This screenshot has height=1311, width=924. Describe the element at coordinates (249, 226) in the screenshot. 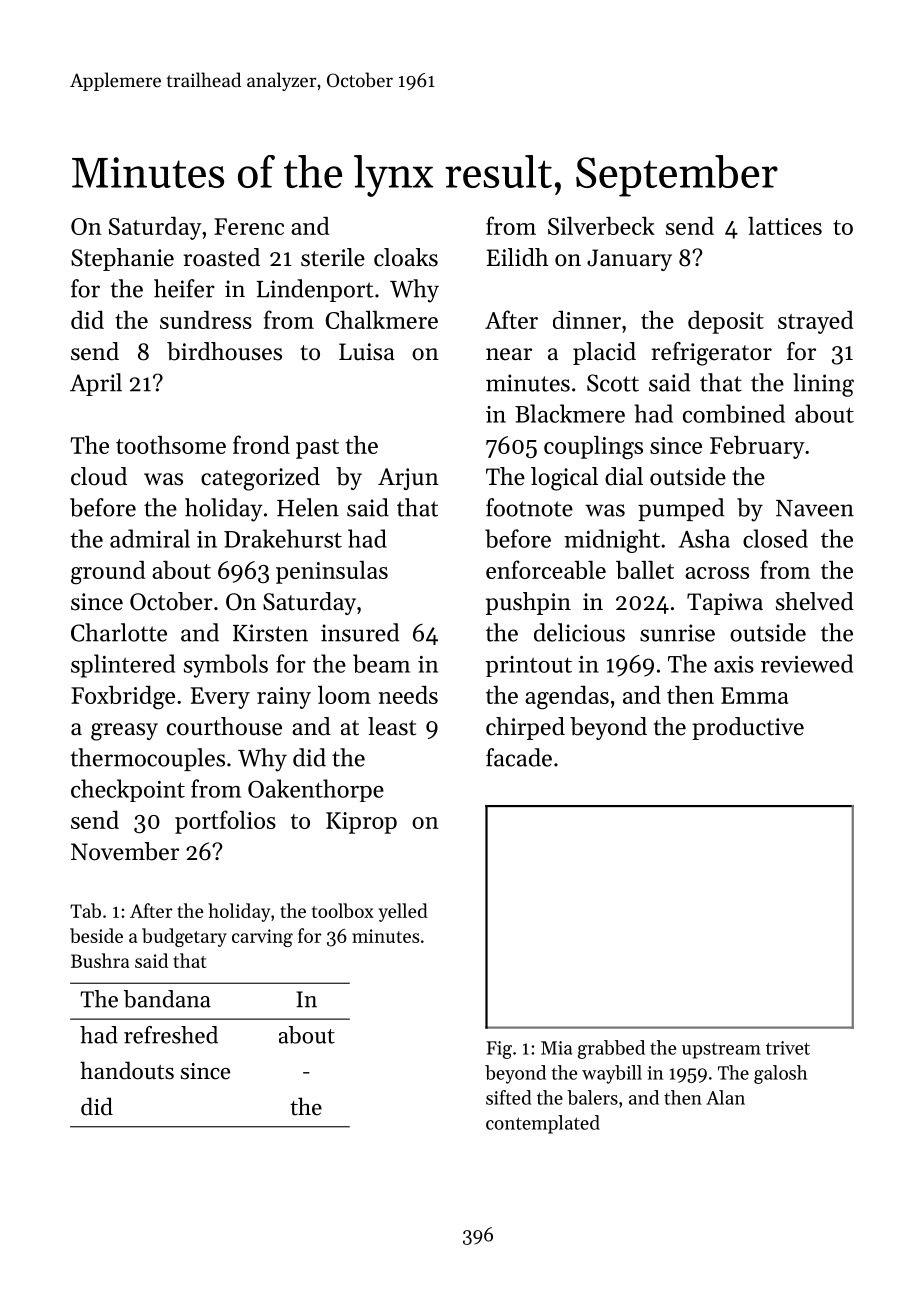

I see `Ferenc` at that location.
